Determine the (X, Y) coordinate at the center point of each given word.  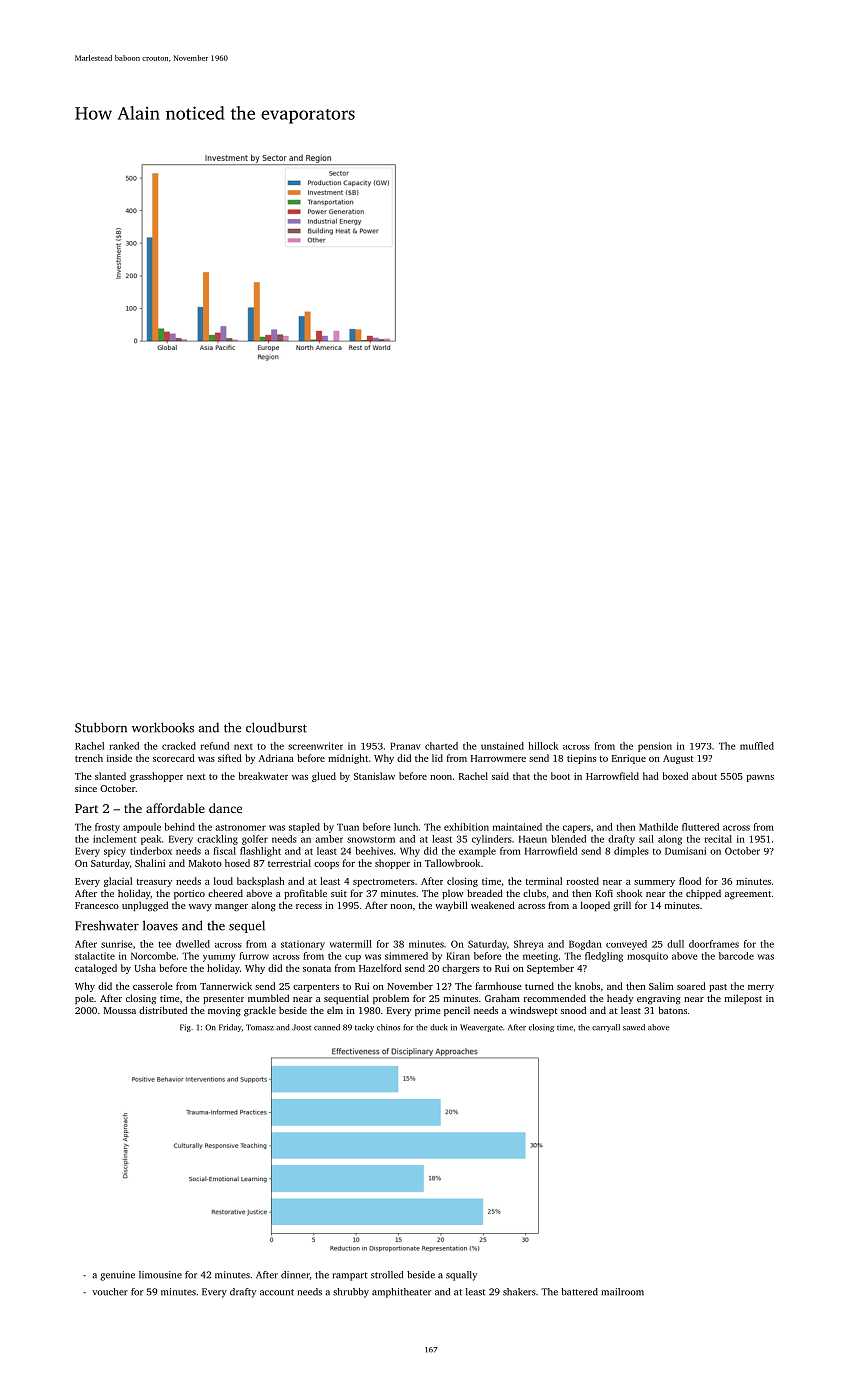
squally (461, 1276)
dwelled (193, 944)
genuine (117, 1276)
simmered (406, 956)
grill (622, 906)
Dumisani (685, 851)
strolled (387, 1275)
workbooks (163, 727)
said (500, 776)
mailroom (622, 1292)
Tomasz (260, 1027)
